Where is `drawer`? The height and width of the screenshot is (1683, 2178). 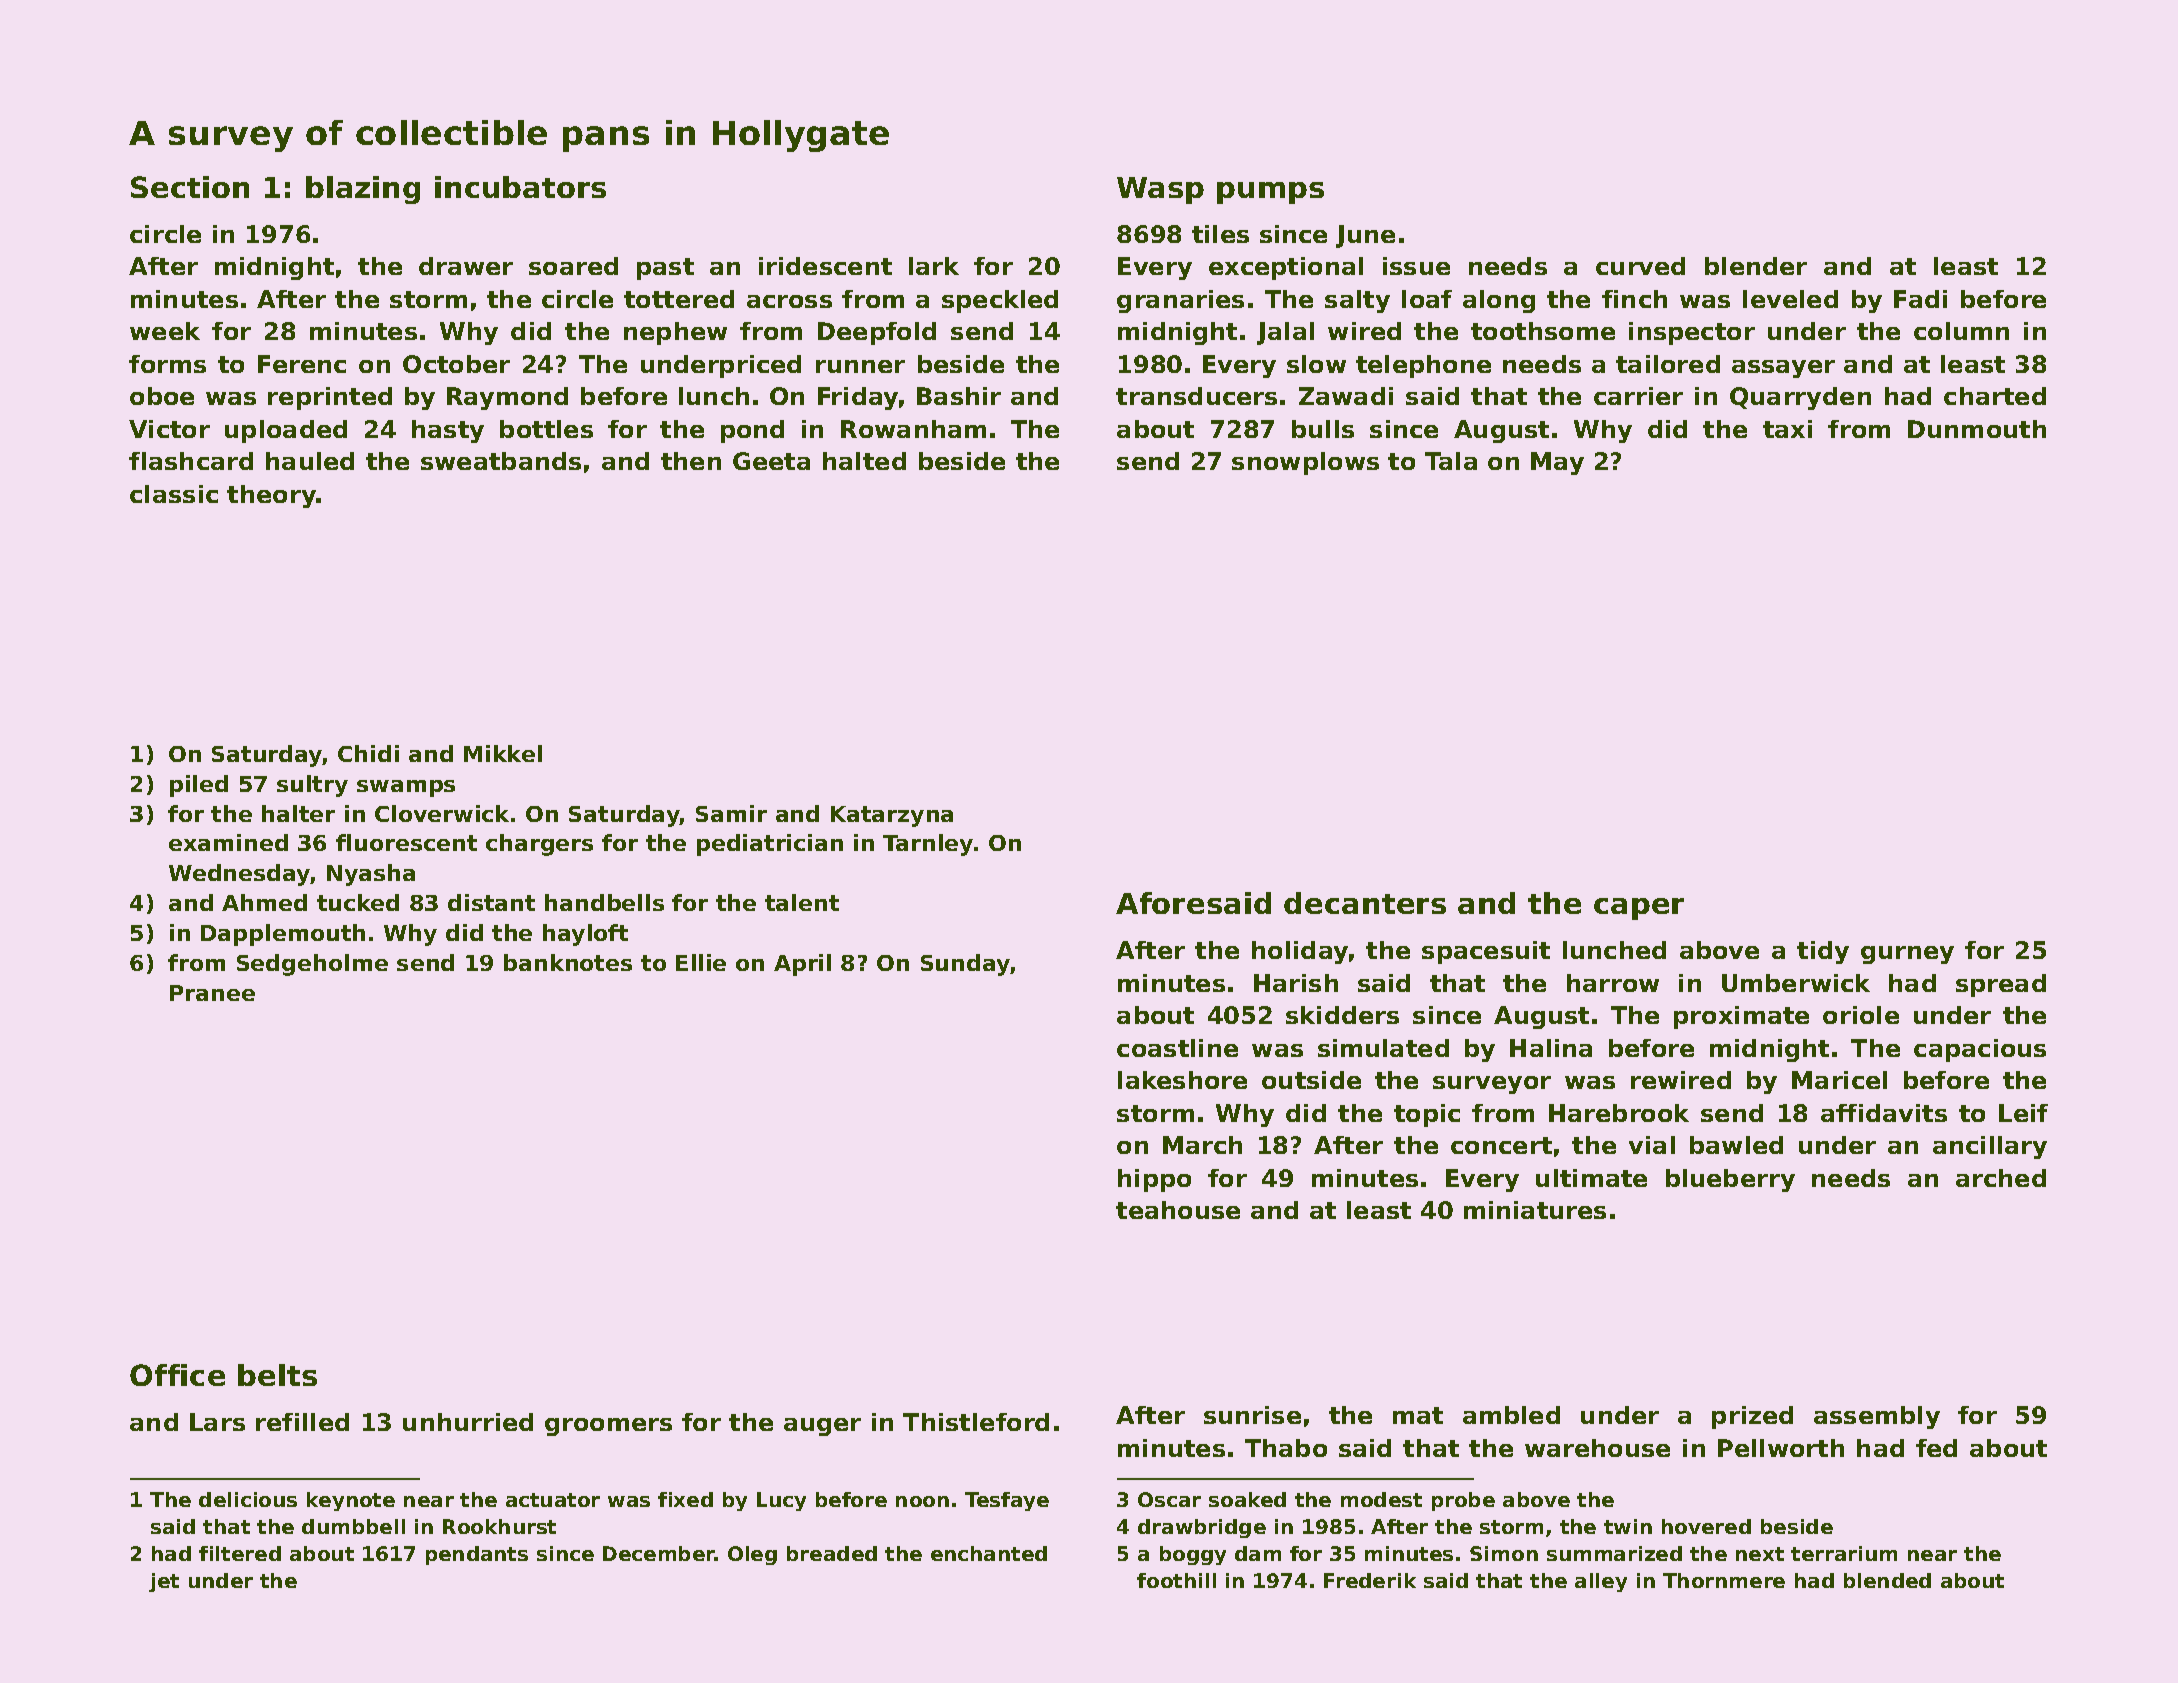 drawer is located at coordinates (466, 266).
